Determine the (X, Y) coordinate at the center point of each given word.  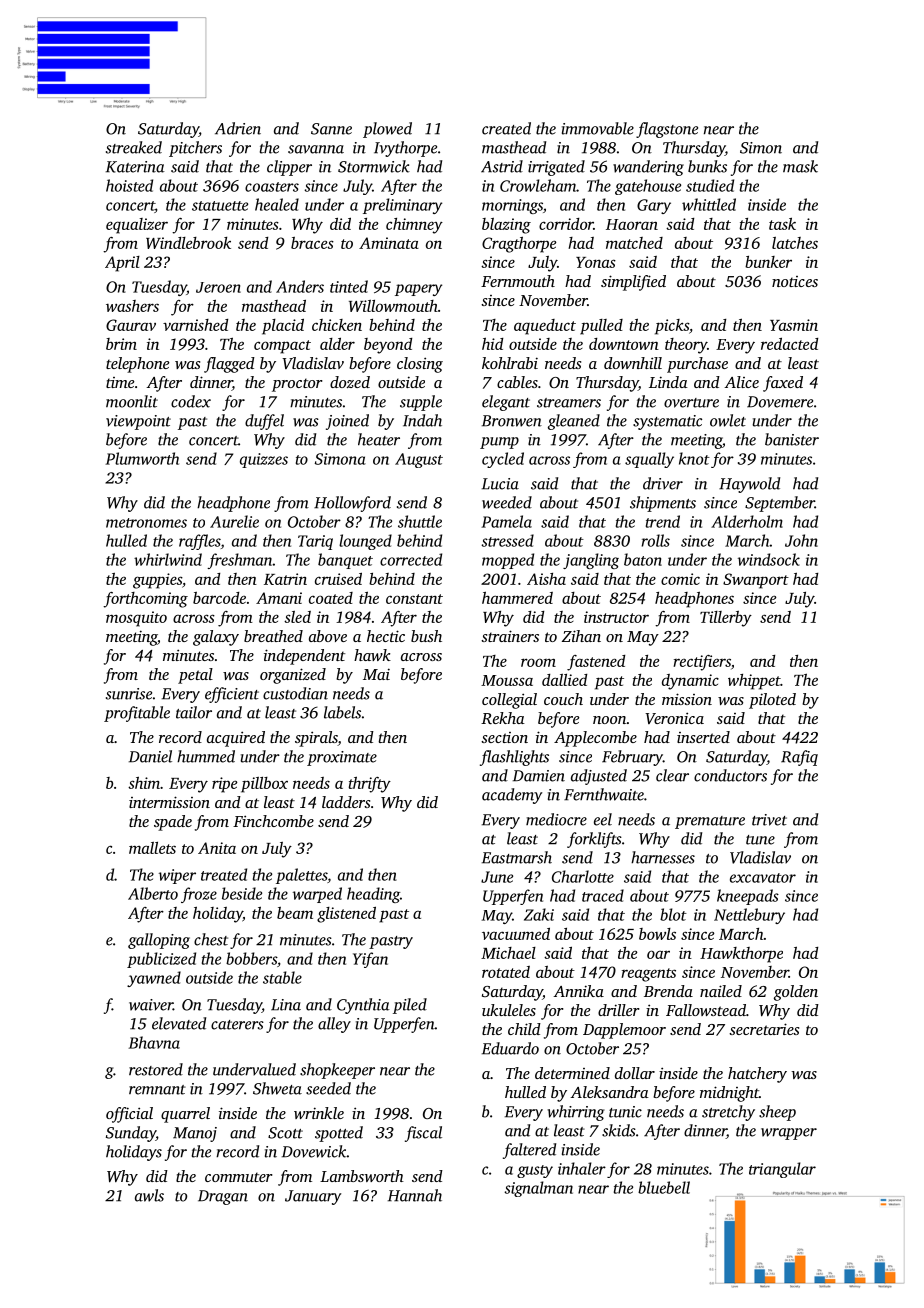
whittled (709, 204)
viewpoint (138, 422)
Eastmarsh (517, 857)
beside (242, 893)
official (129, 1115)
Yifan (370, 960)
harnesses (663, 857)
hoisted (129, 185)
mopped (508, 561)
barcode (219, 598)
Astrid (502, 166)
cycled (503, 460)
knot (694, 458)
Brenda (668, 991)
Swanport (756, 581)
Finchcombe (273, 821)
